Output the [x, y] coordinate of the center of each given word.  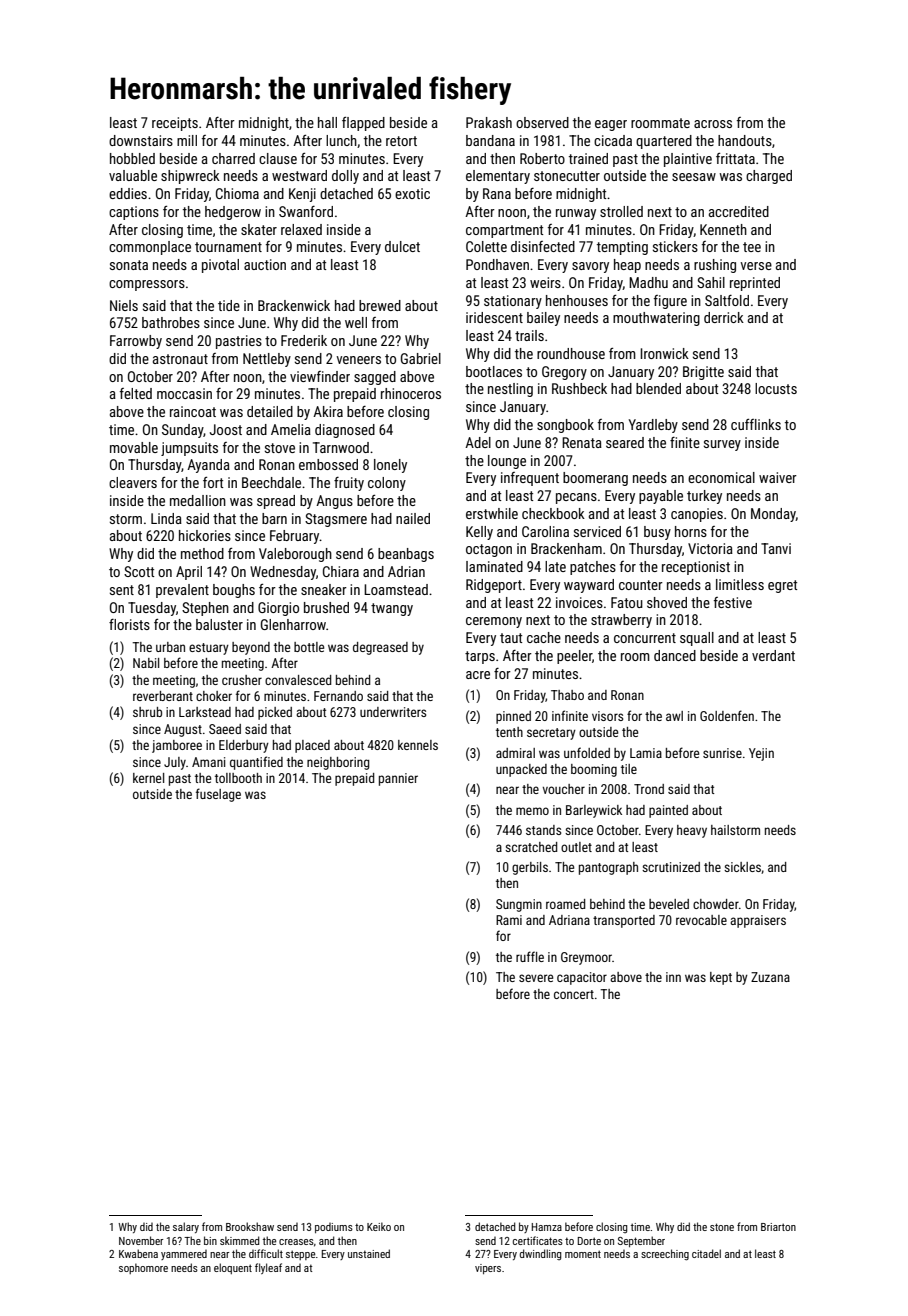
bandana [490, 140]
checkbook [553, 513]
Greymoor [586, 958]
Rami [509, 920]
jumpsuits [189, 449]
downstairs [141, 140]
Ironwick [665, 353]
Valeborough [295, 555]
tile [629, 769]
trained [588, 158]
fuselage [218, 795]
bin [210, 1240]
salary [186, 1227]
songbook [565, 426]
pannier [398, 779]
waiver [778, 477]
